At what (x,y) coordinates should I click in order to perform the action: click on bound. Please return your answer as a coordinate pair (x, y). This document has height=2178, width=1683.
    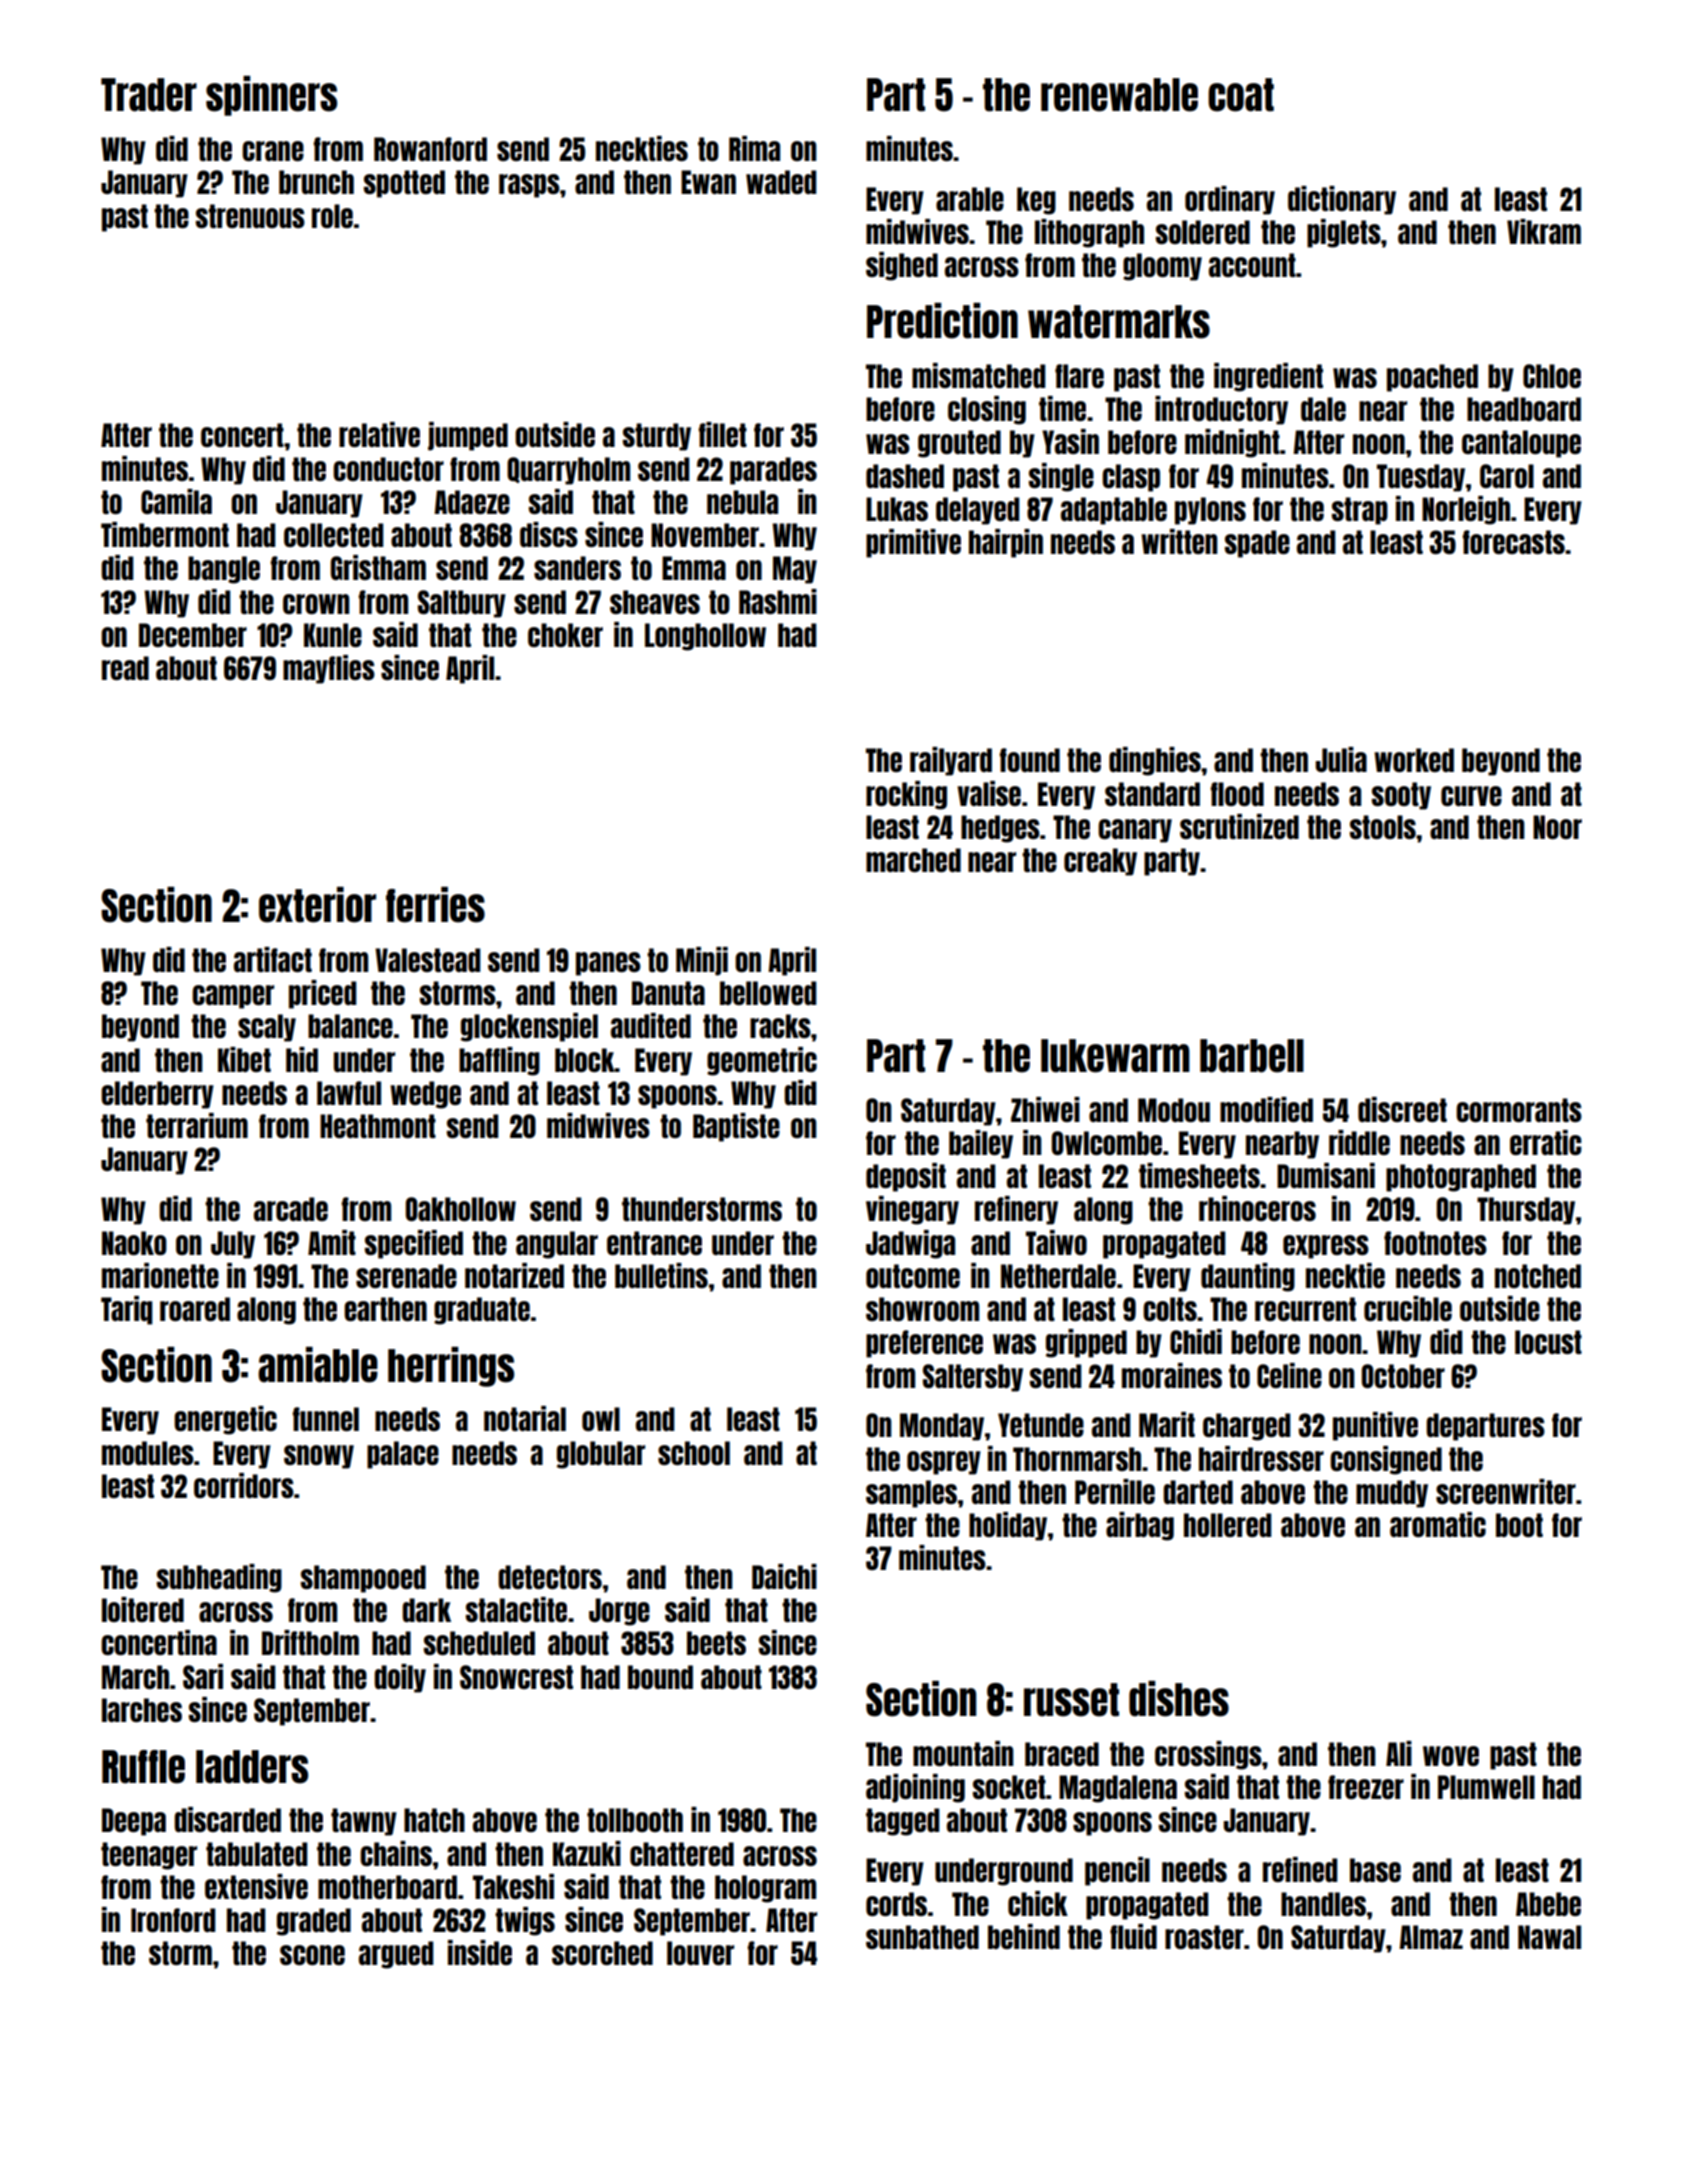
    Looking at the image, I should click on (660, 1677).
